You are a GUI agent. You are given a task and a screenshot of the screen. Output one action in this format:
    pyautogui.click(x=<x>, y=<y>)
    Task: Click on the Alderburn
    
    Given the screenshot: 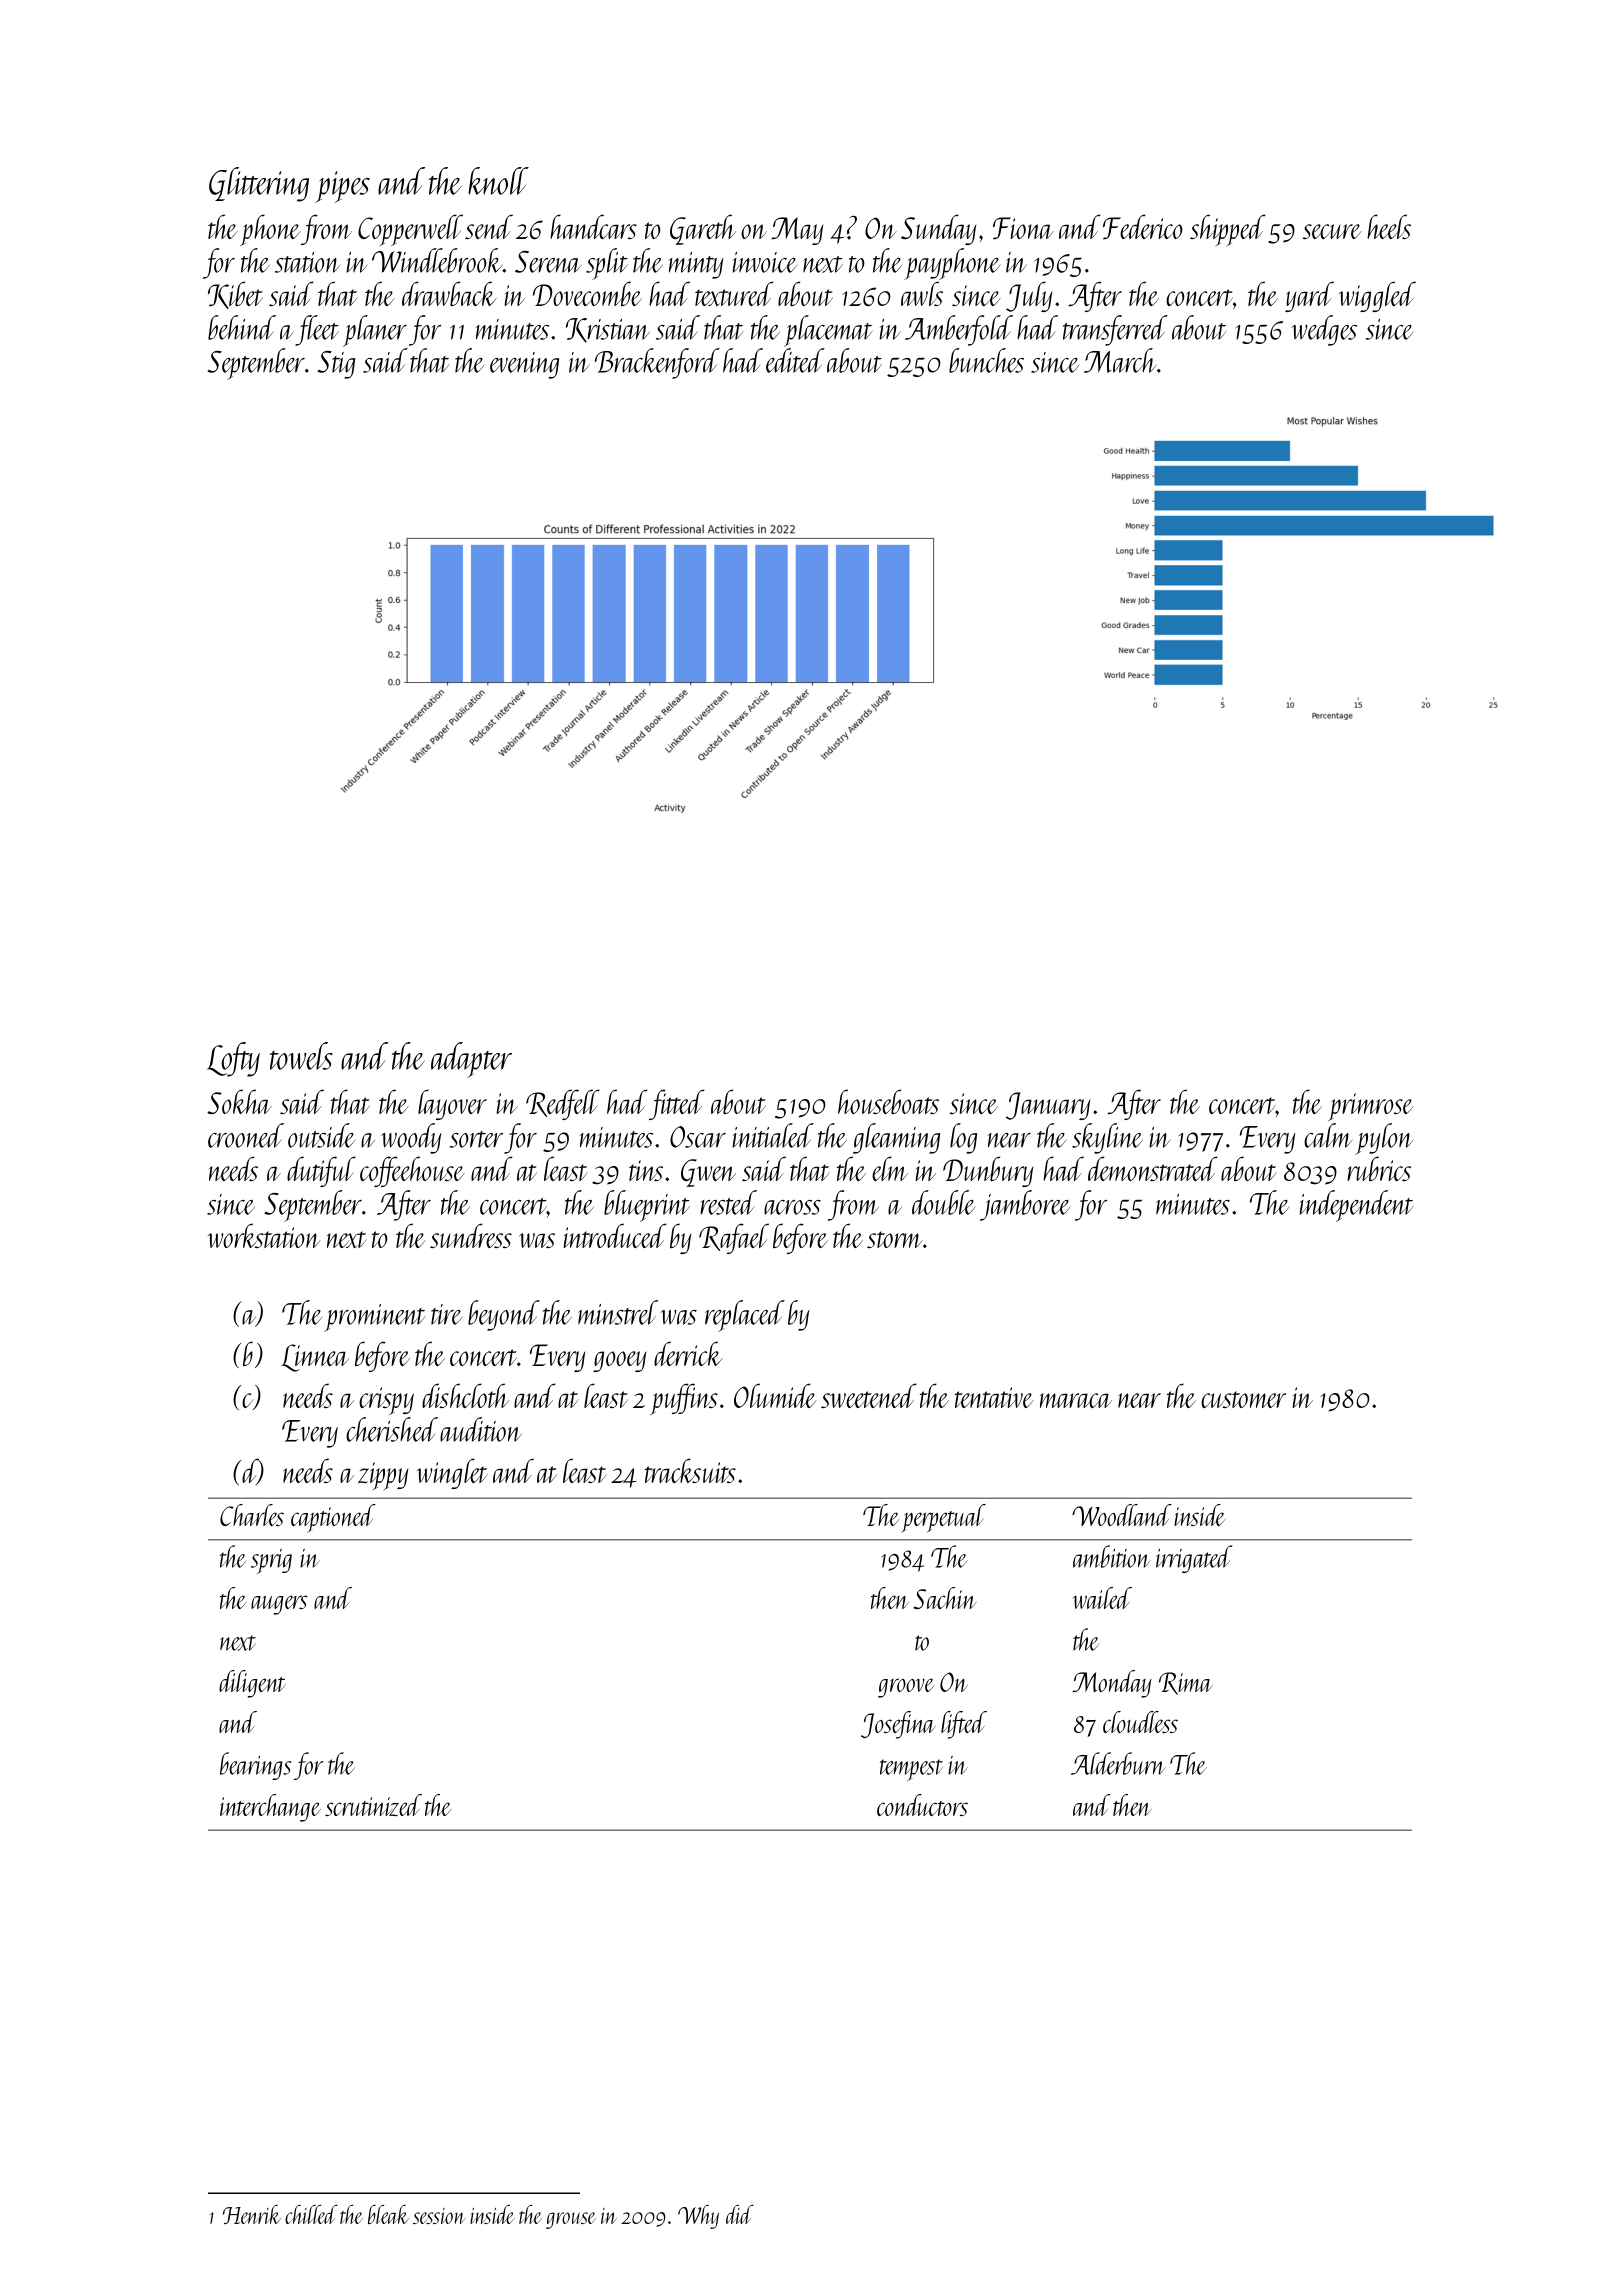 What is the action you would take?
    pyautogui.click(x=1118, y=1763)
